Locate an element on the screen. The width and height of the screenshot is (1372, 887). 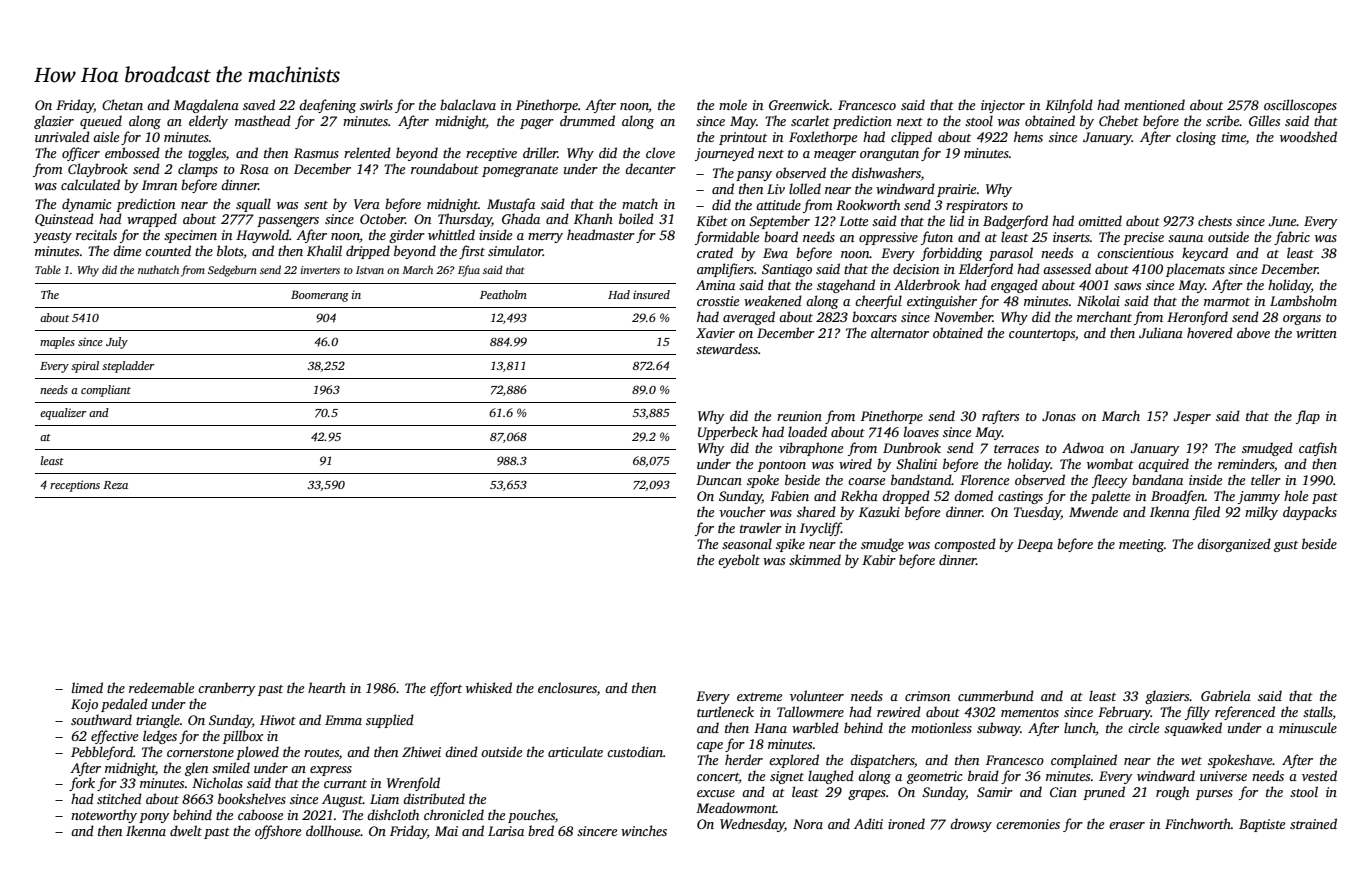
equalizer is located at coordinates (63, 414).
